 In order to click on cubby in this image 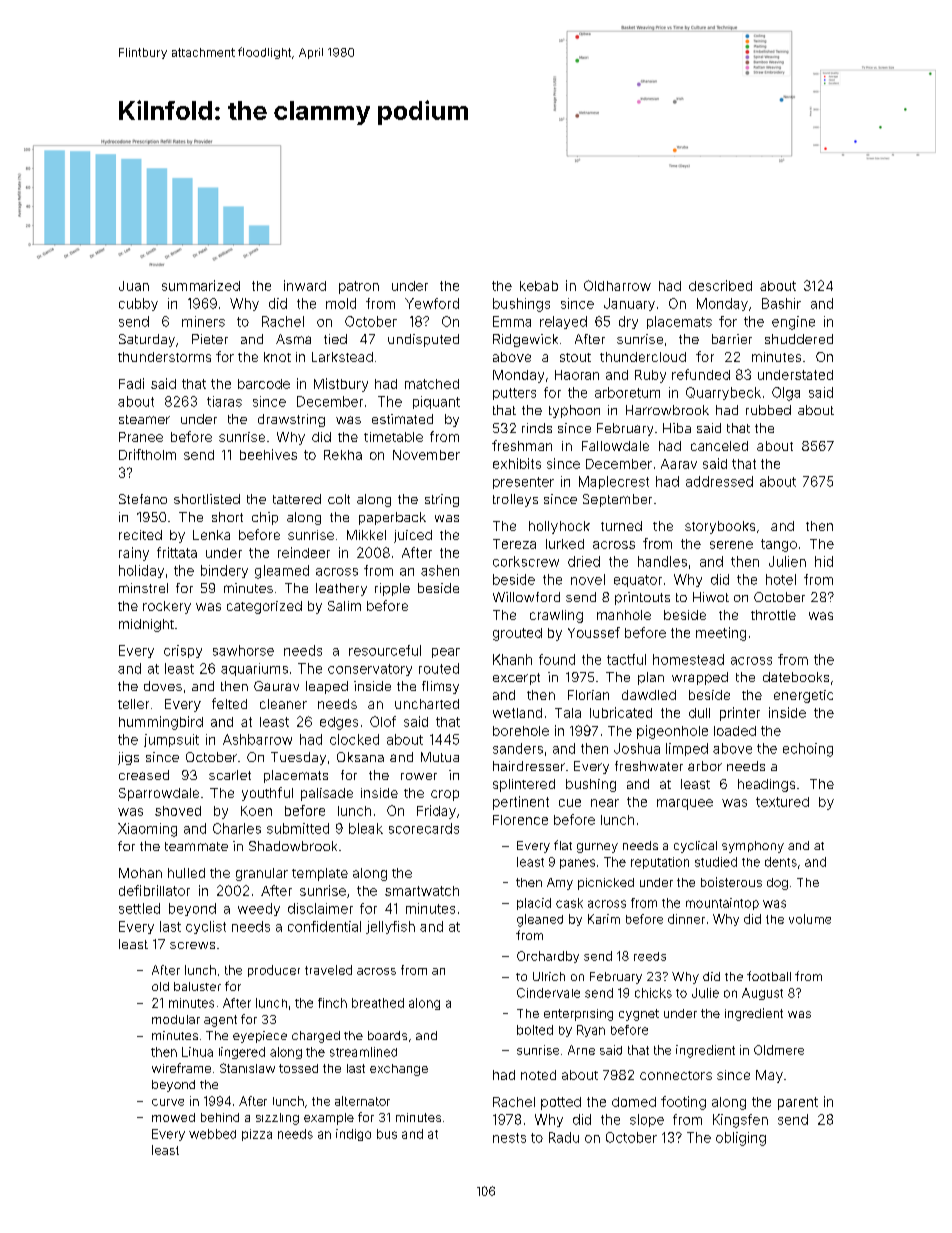, I will do `click(138, 304)`.
